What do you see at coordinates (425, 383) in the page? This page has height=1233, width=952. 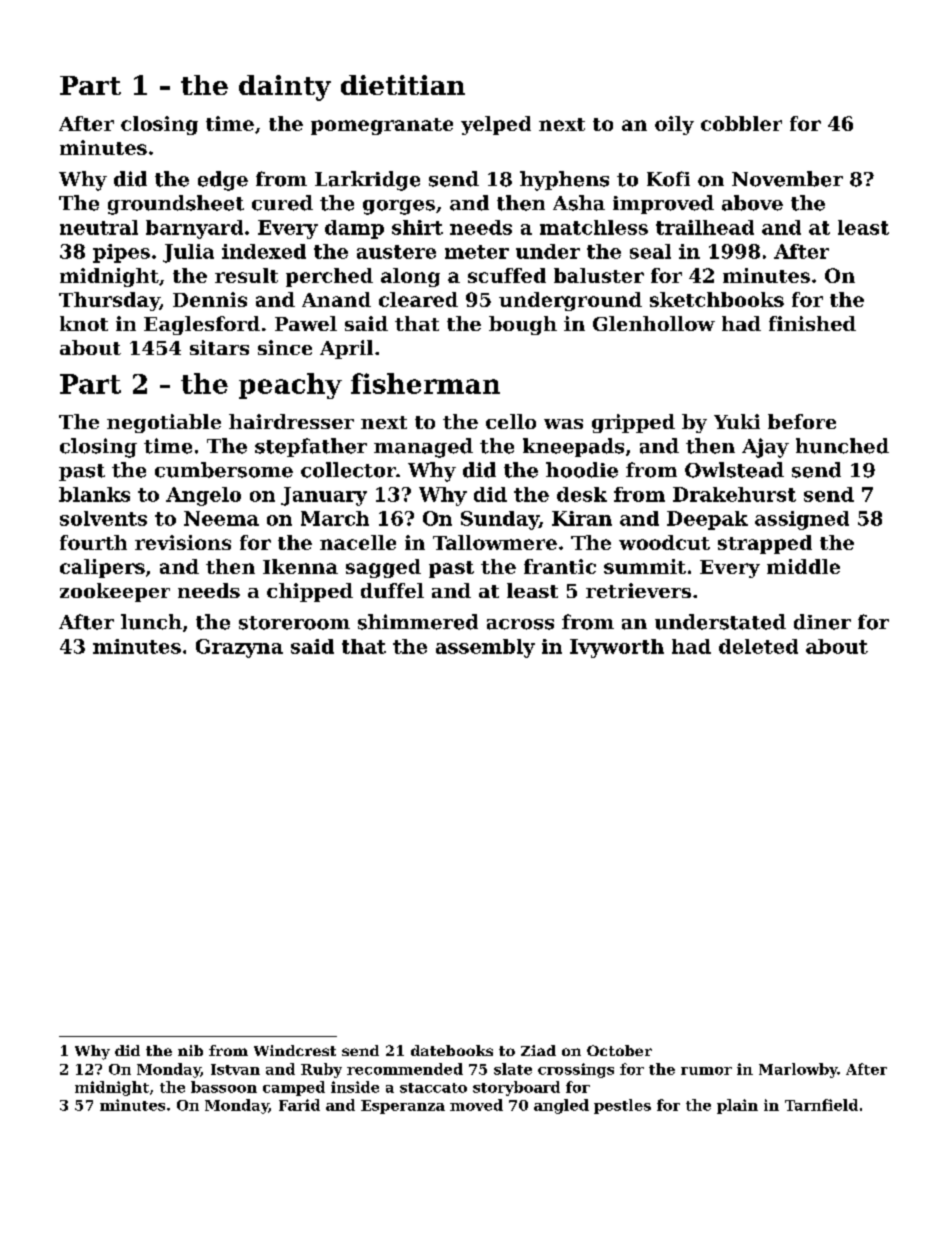 I see `fisherman` at bounding box center [425, 383].
